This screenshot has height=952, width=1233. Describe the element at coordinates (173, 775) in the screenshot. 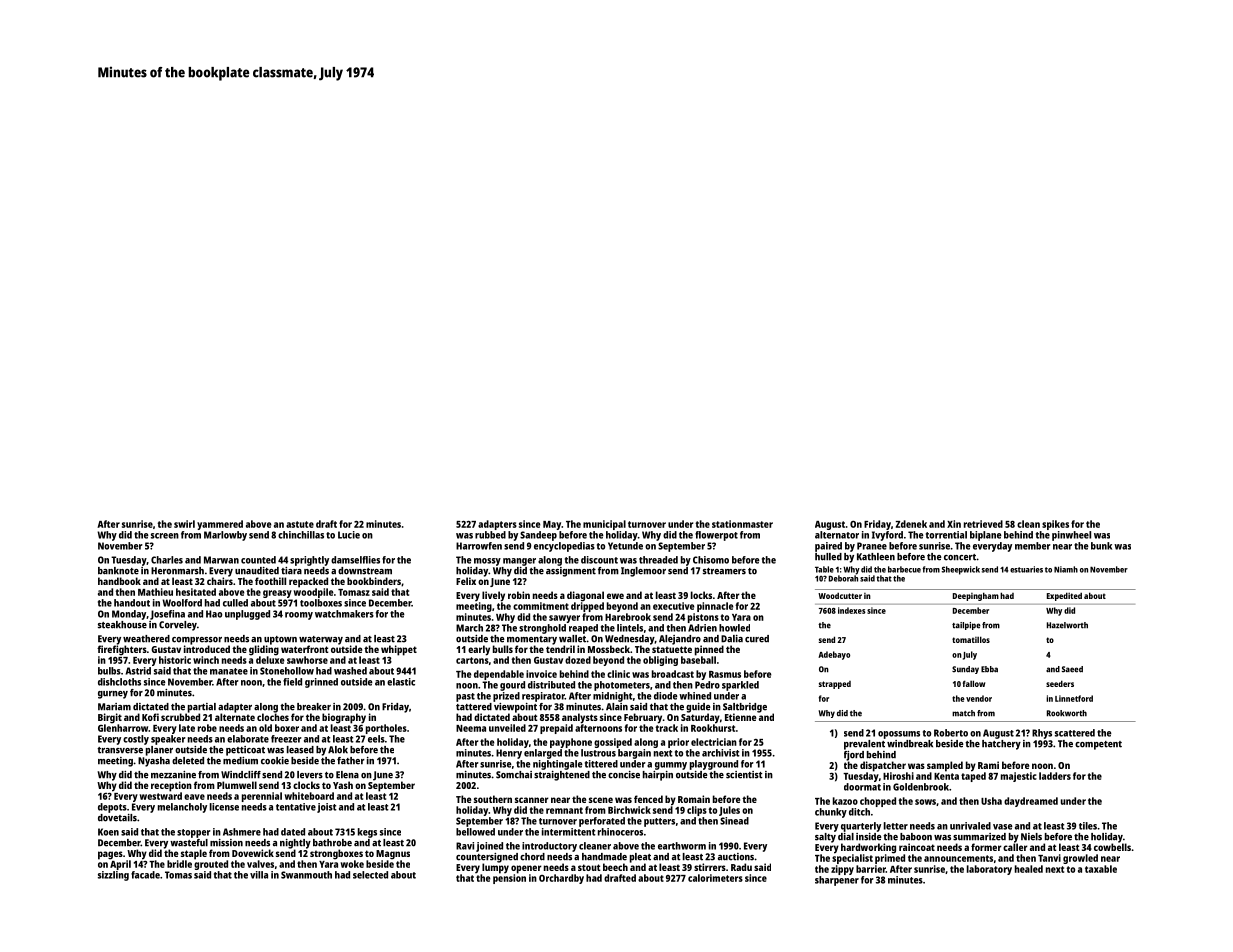

I see `mezzanine` at that location.
